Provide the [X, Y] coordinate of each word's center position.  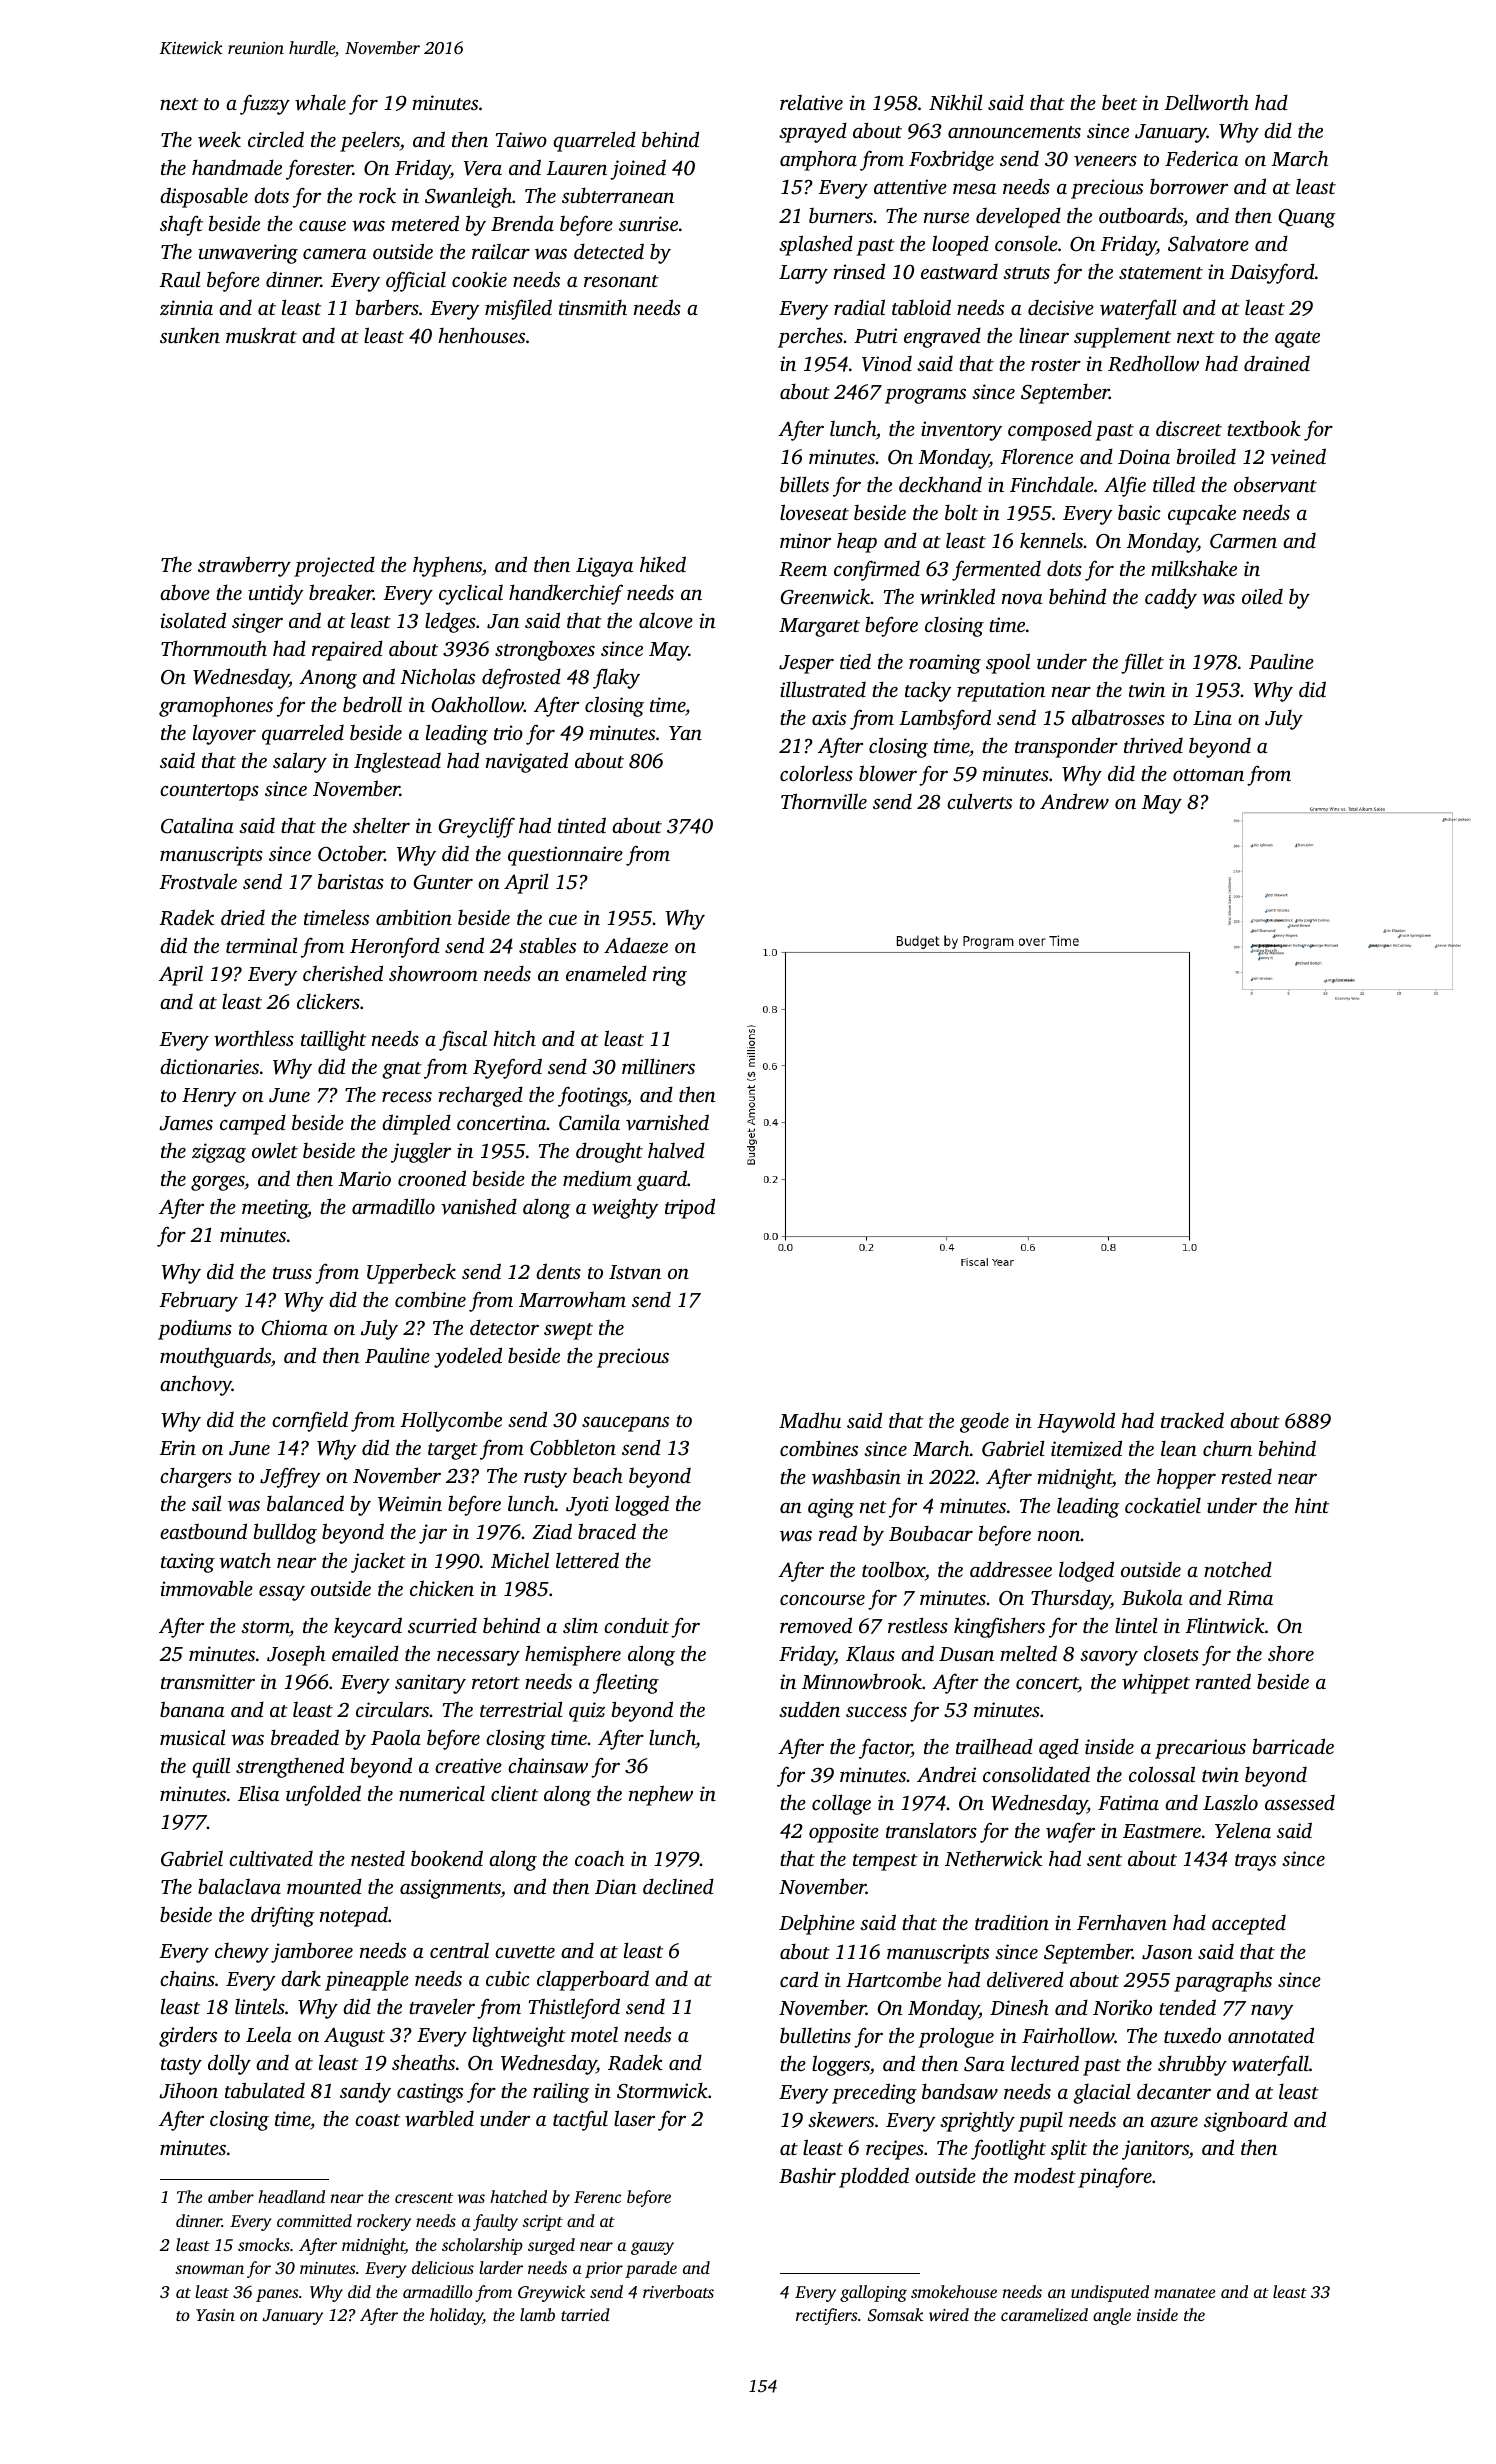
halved [676, 1150]
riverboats [678, 2291]
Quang [1306, 218]
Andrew [1074, 801]
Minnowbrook [862, 1681]
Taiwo [521, 140]
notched [1238, 1569]
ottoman [1208, 775]
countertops [209, 792]
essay [282, 1593]
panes [277, 2295]
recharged [481, 1096]
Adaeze [636, 945]
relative [811, 102]
